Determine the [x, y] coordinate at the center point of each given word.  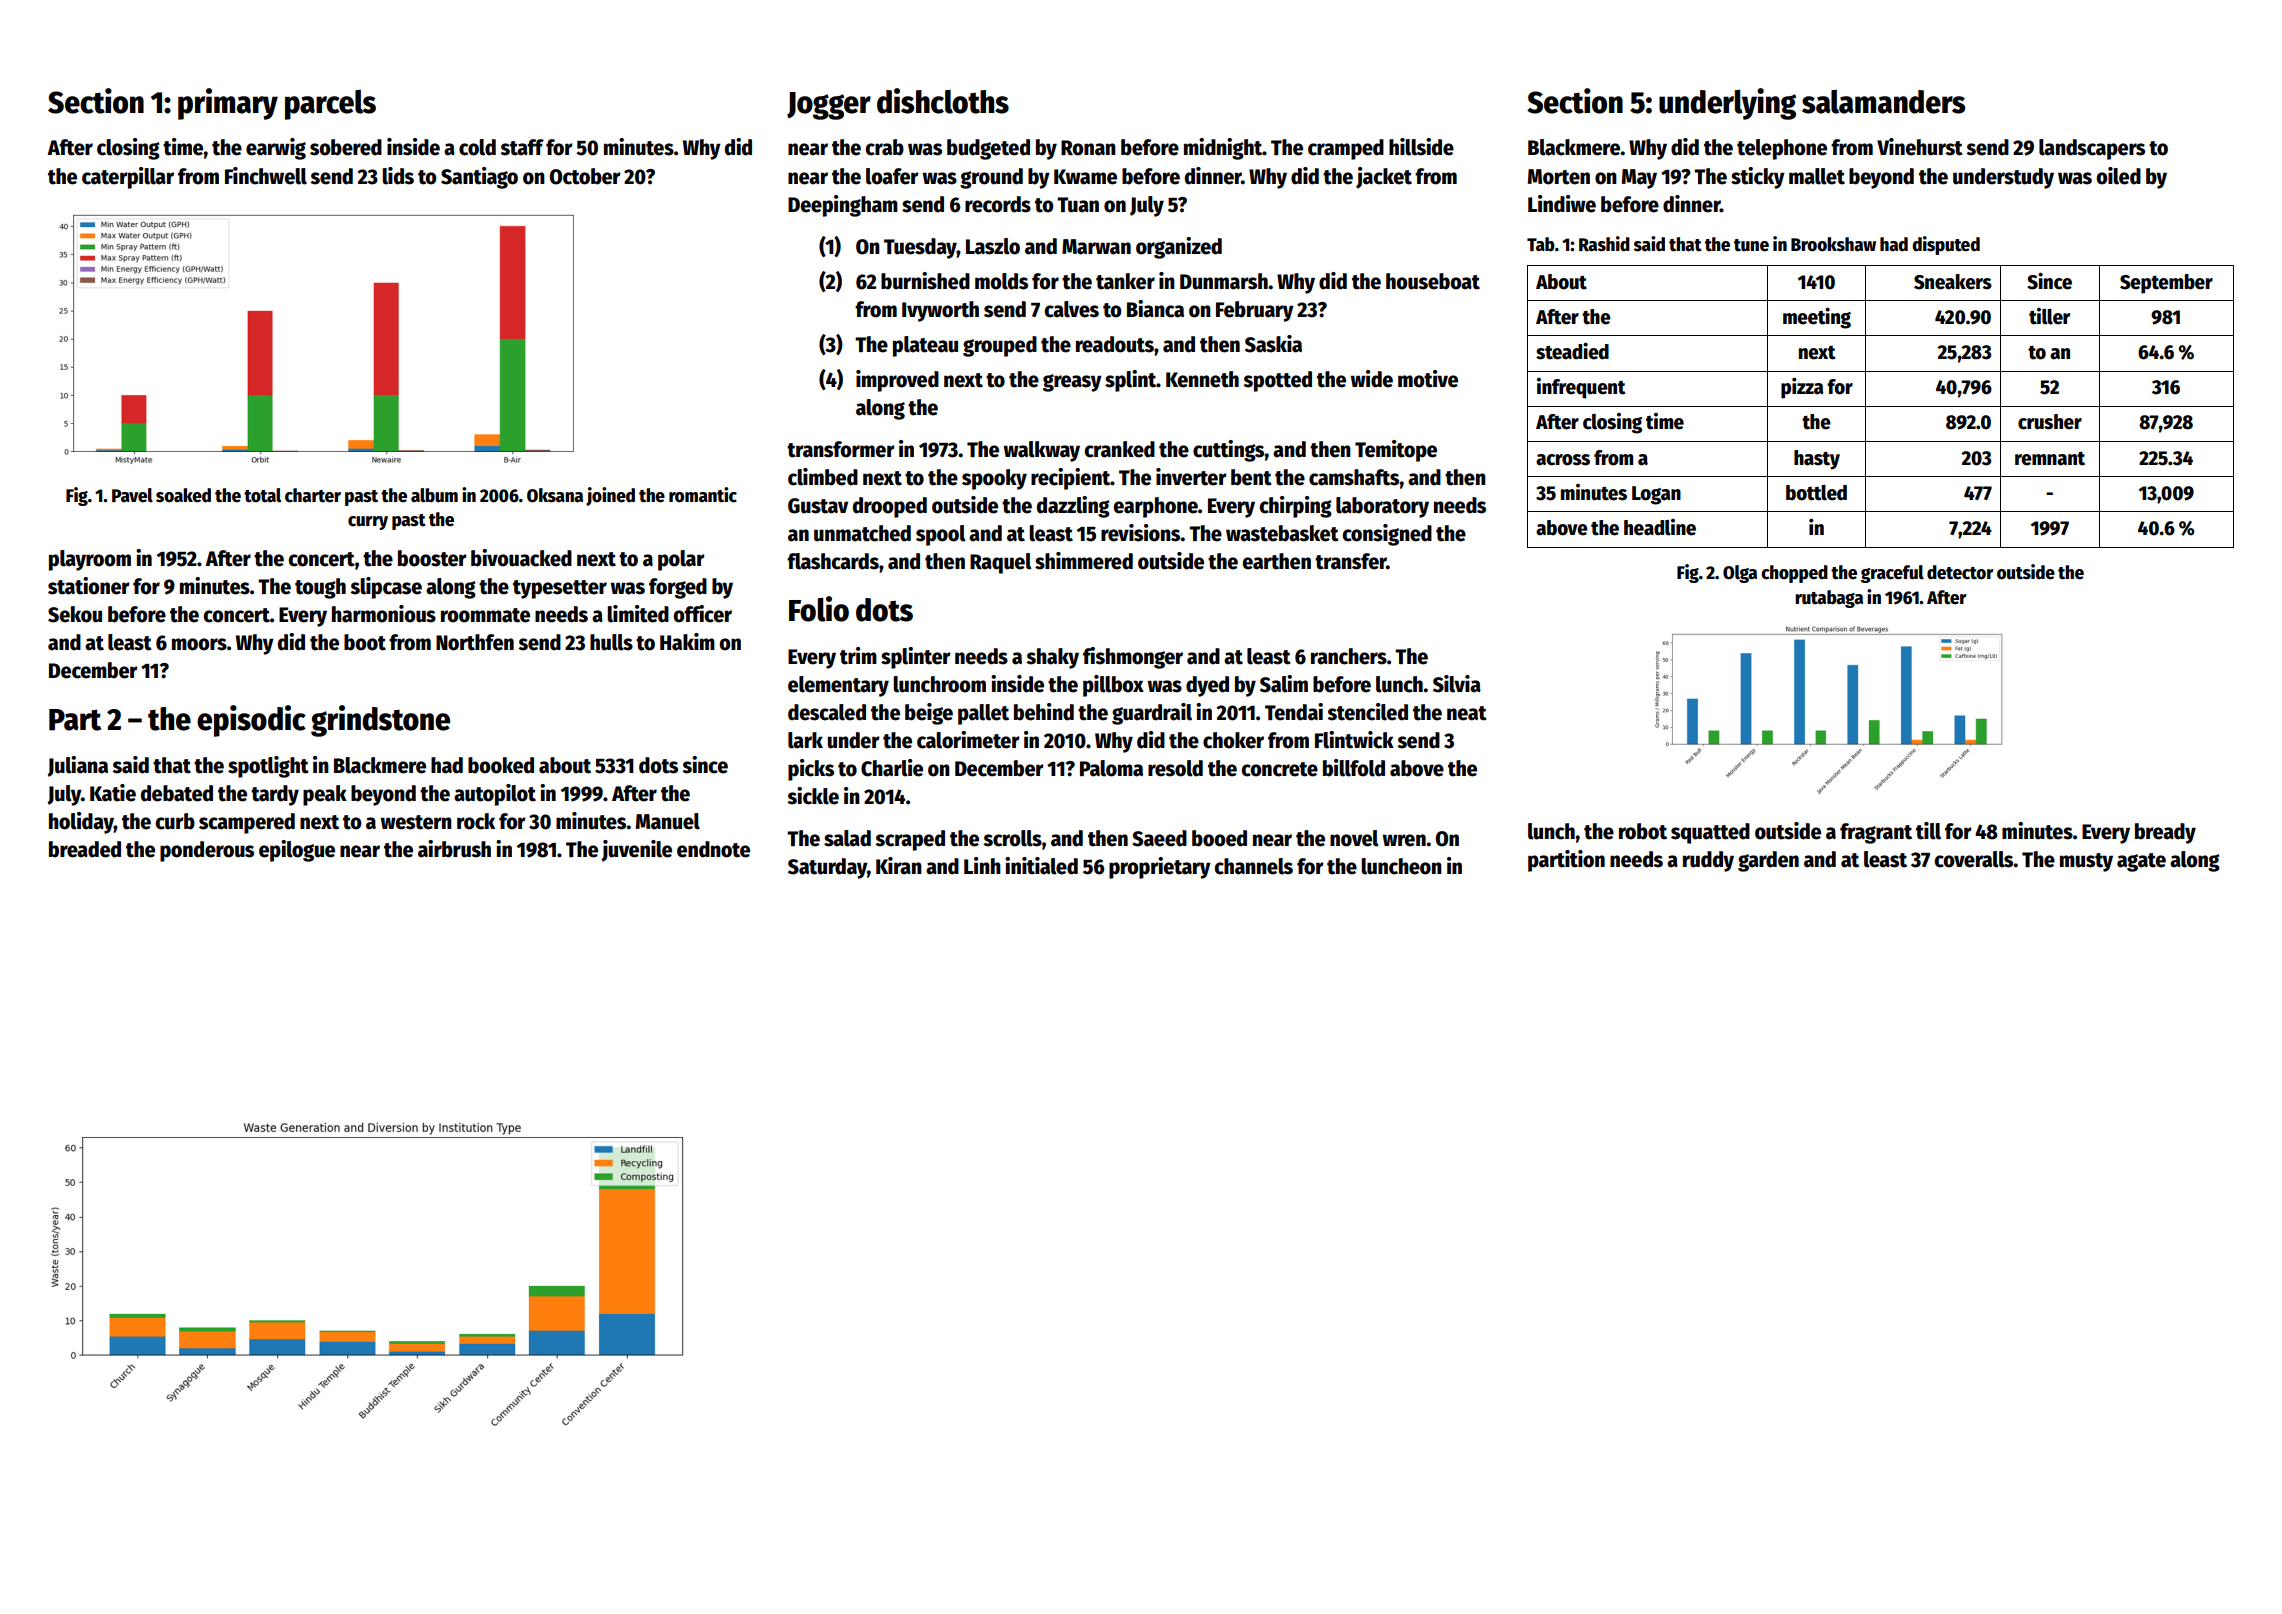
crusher [2050, 422]
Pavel [132, 495]
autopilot [495, 795]
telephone [1782, 149]
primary [228, 104]
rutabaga [1829, 599]
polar [681, 560]
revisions [1141, 533]
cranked [1119, 449]
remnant [2050, 459]
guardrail [1152, 714]
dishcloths [943, 101]
